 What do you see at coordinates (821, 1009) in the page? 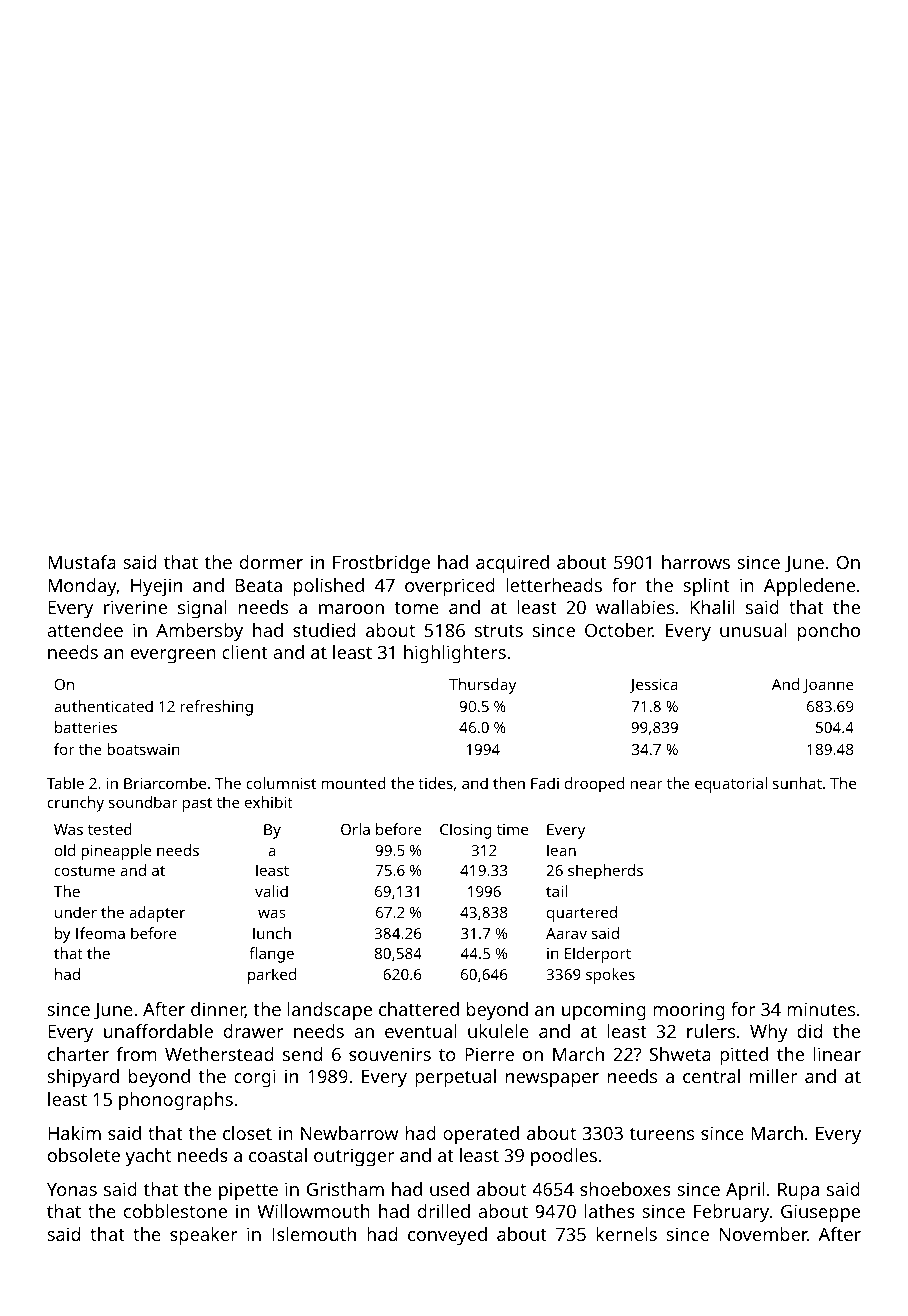
I see `minutes` at bounding box center [821, 1009].
